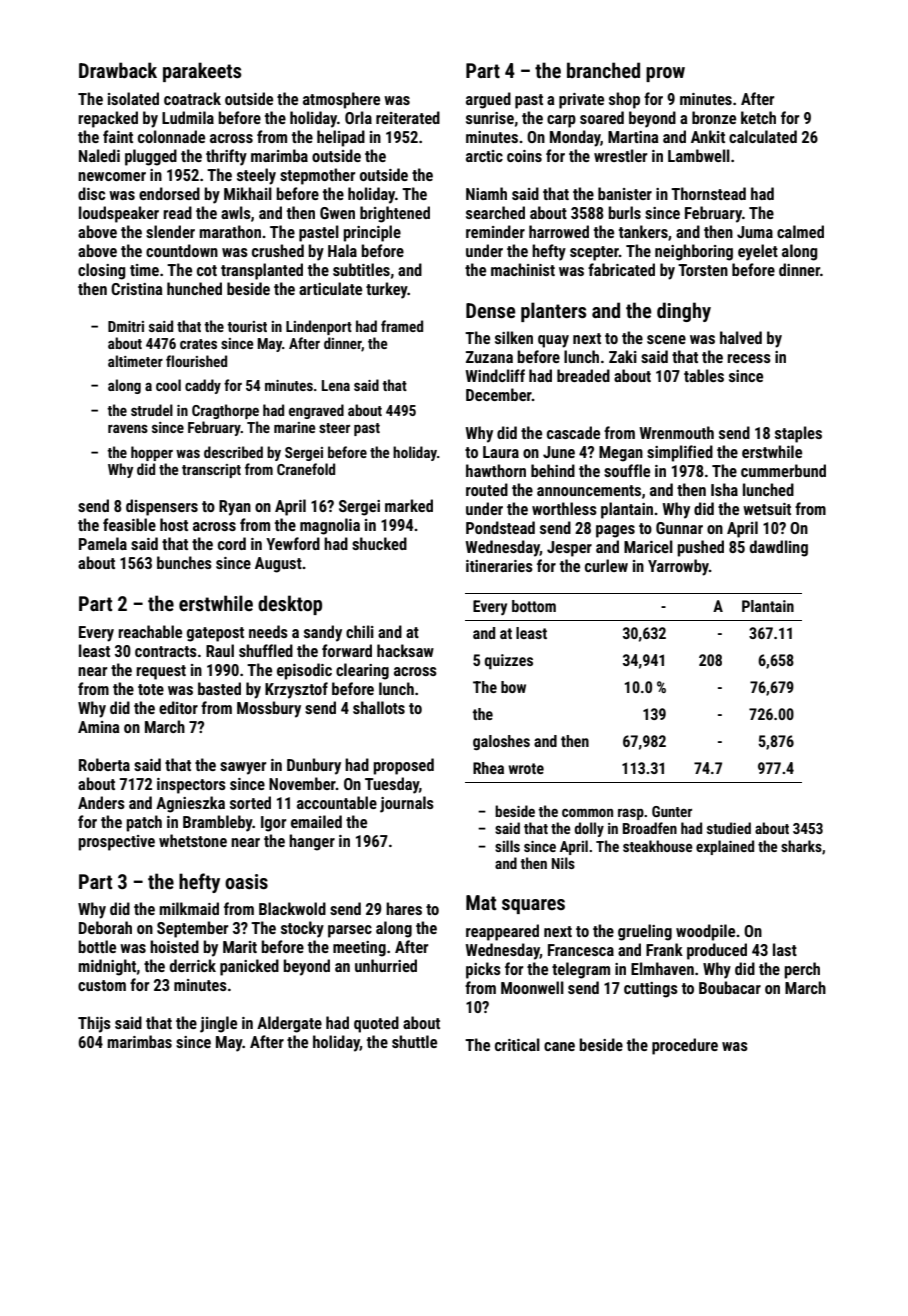 The width and height of the document is (908, 1316). Describe the element at coordinates (107, 967) in the document. I see `midnight` at that location.
